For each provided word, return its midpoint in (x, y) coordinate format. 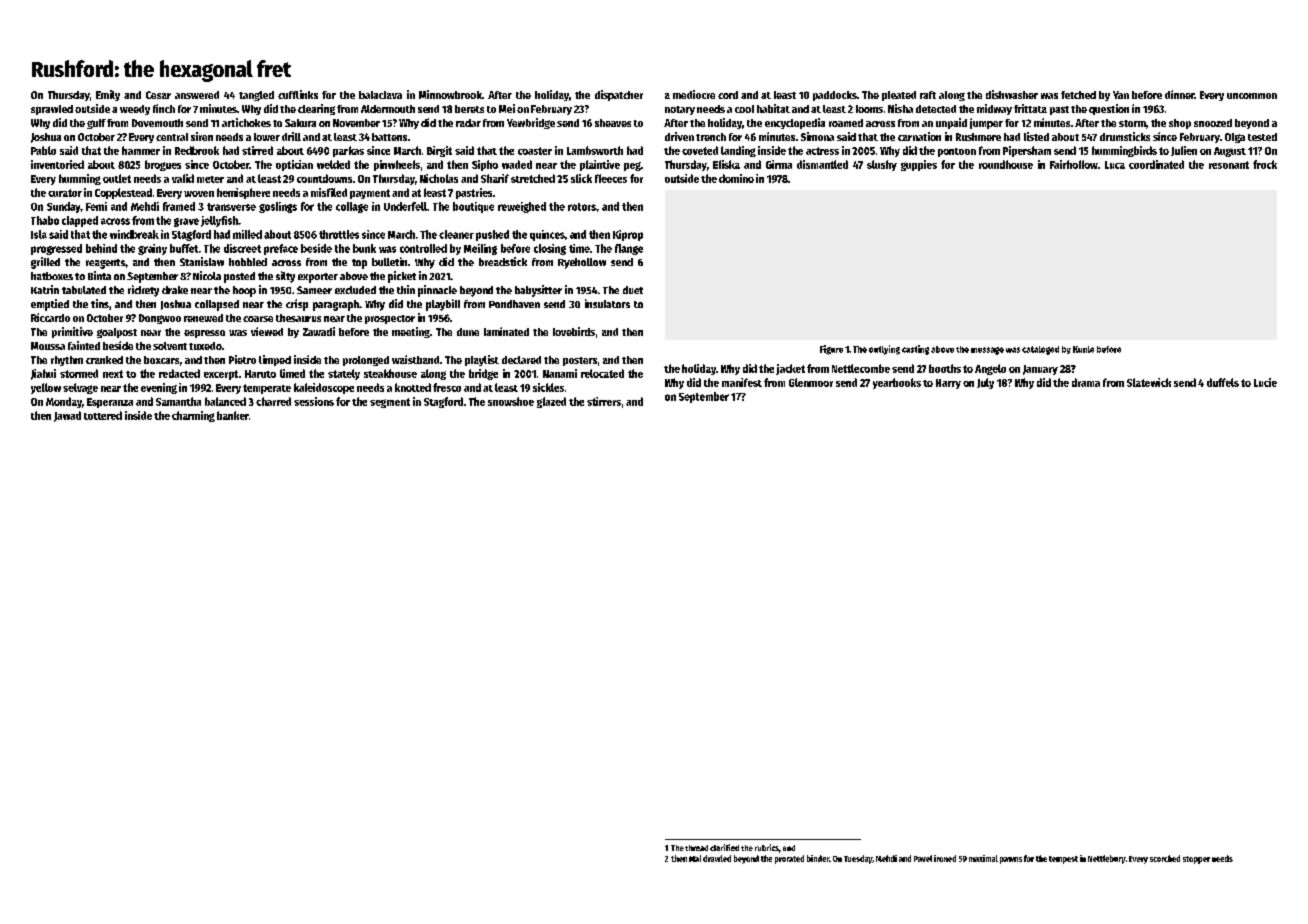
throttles (339, 234)
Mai (695, 858)
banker (233, 415)
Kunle (1083, 349)
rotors (582, 207)
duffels (1223, 382)
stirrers (604, 401)
